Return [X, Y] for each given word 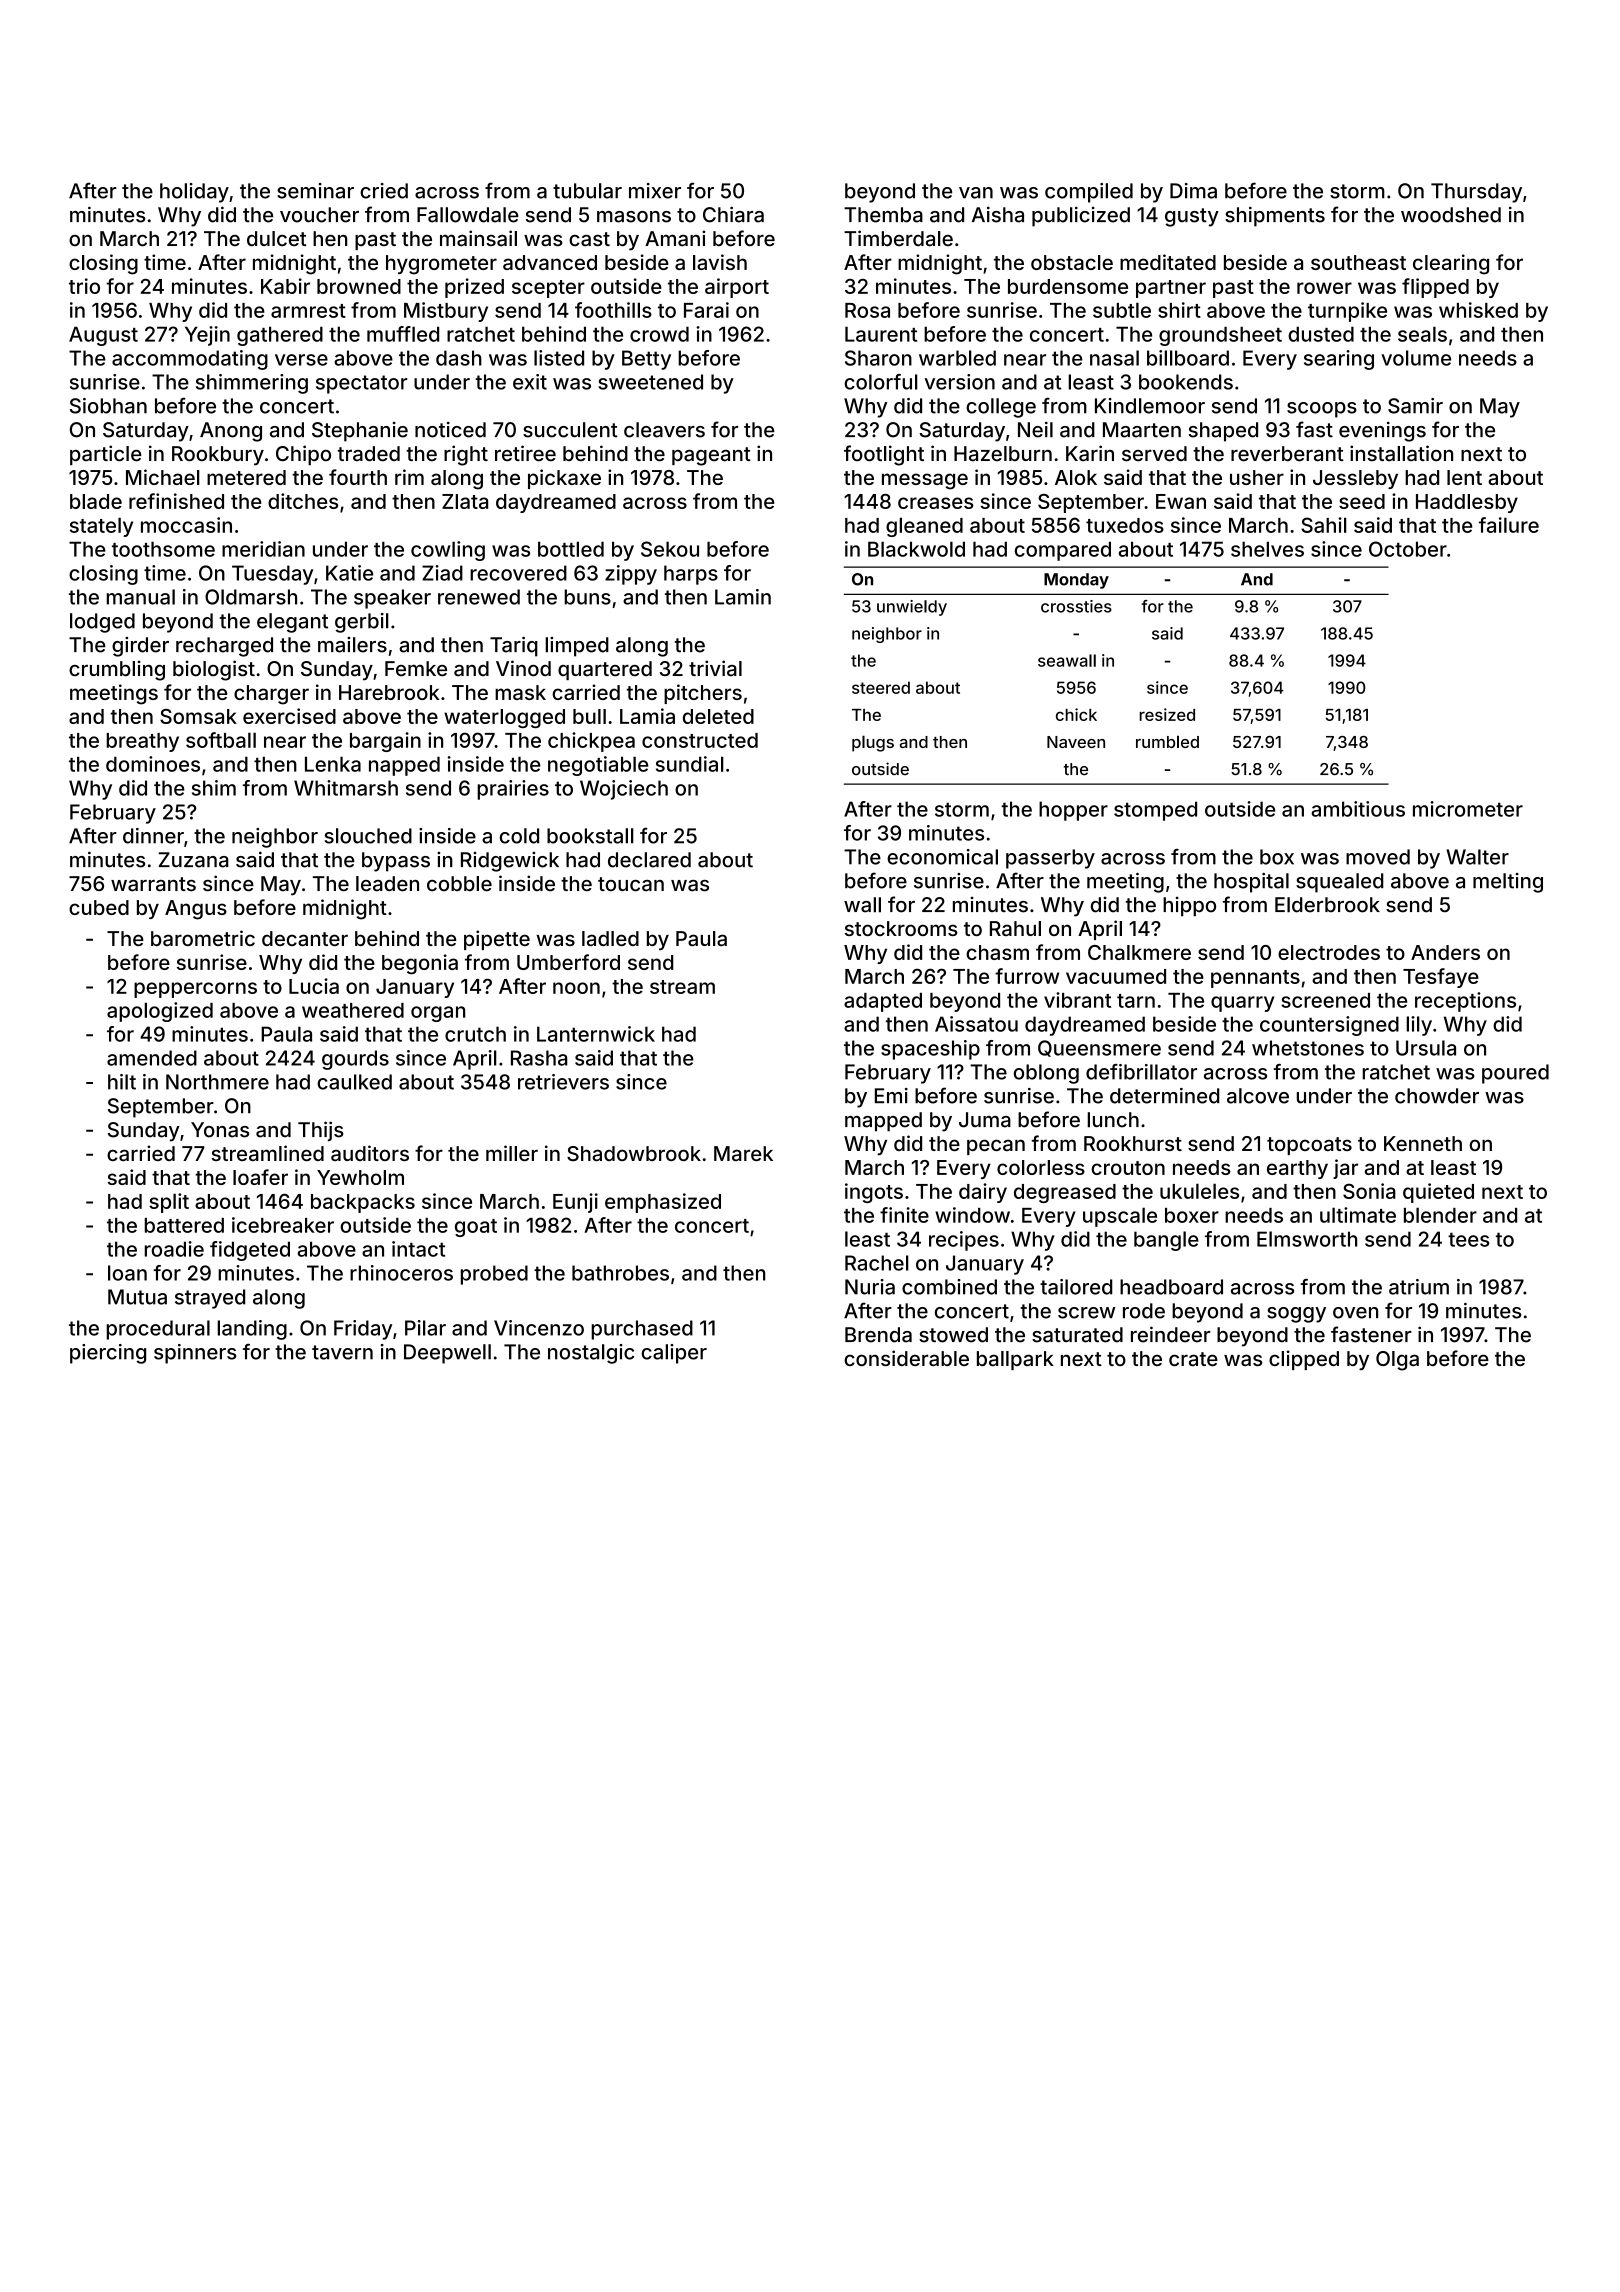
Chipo [303, 455]
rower [1324, 288]
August [103, 336]
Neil [1035, 430]
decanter [305, 938]
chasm [997, 952]
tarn [1136, 1001]
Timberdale [898, 238]
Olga [1397, 1361]
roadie [174, 1249]
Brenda [878, 1335]
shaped [1223, 432]
